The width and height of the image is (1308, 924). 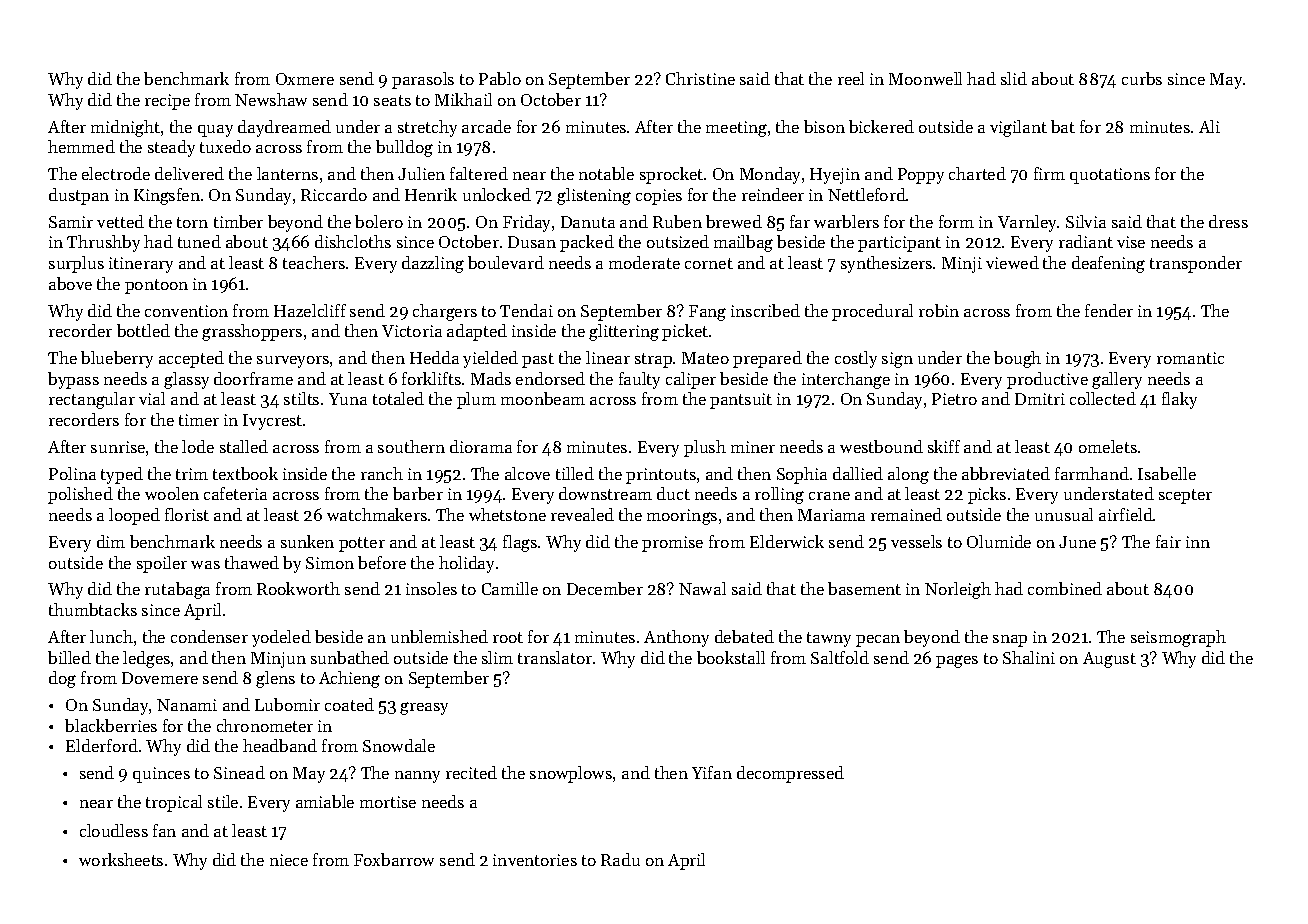 I want to click on niece, so click(x=289, y=860).
